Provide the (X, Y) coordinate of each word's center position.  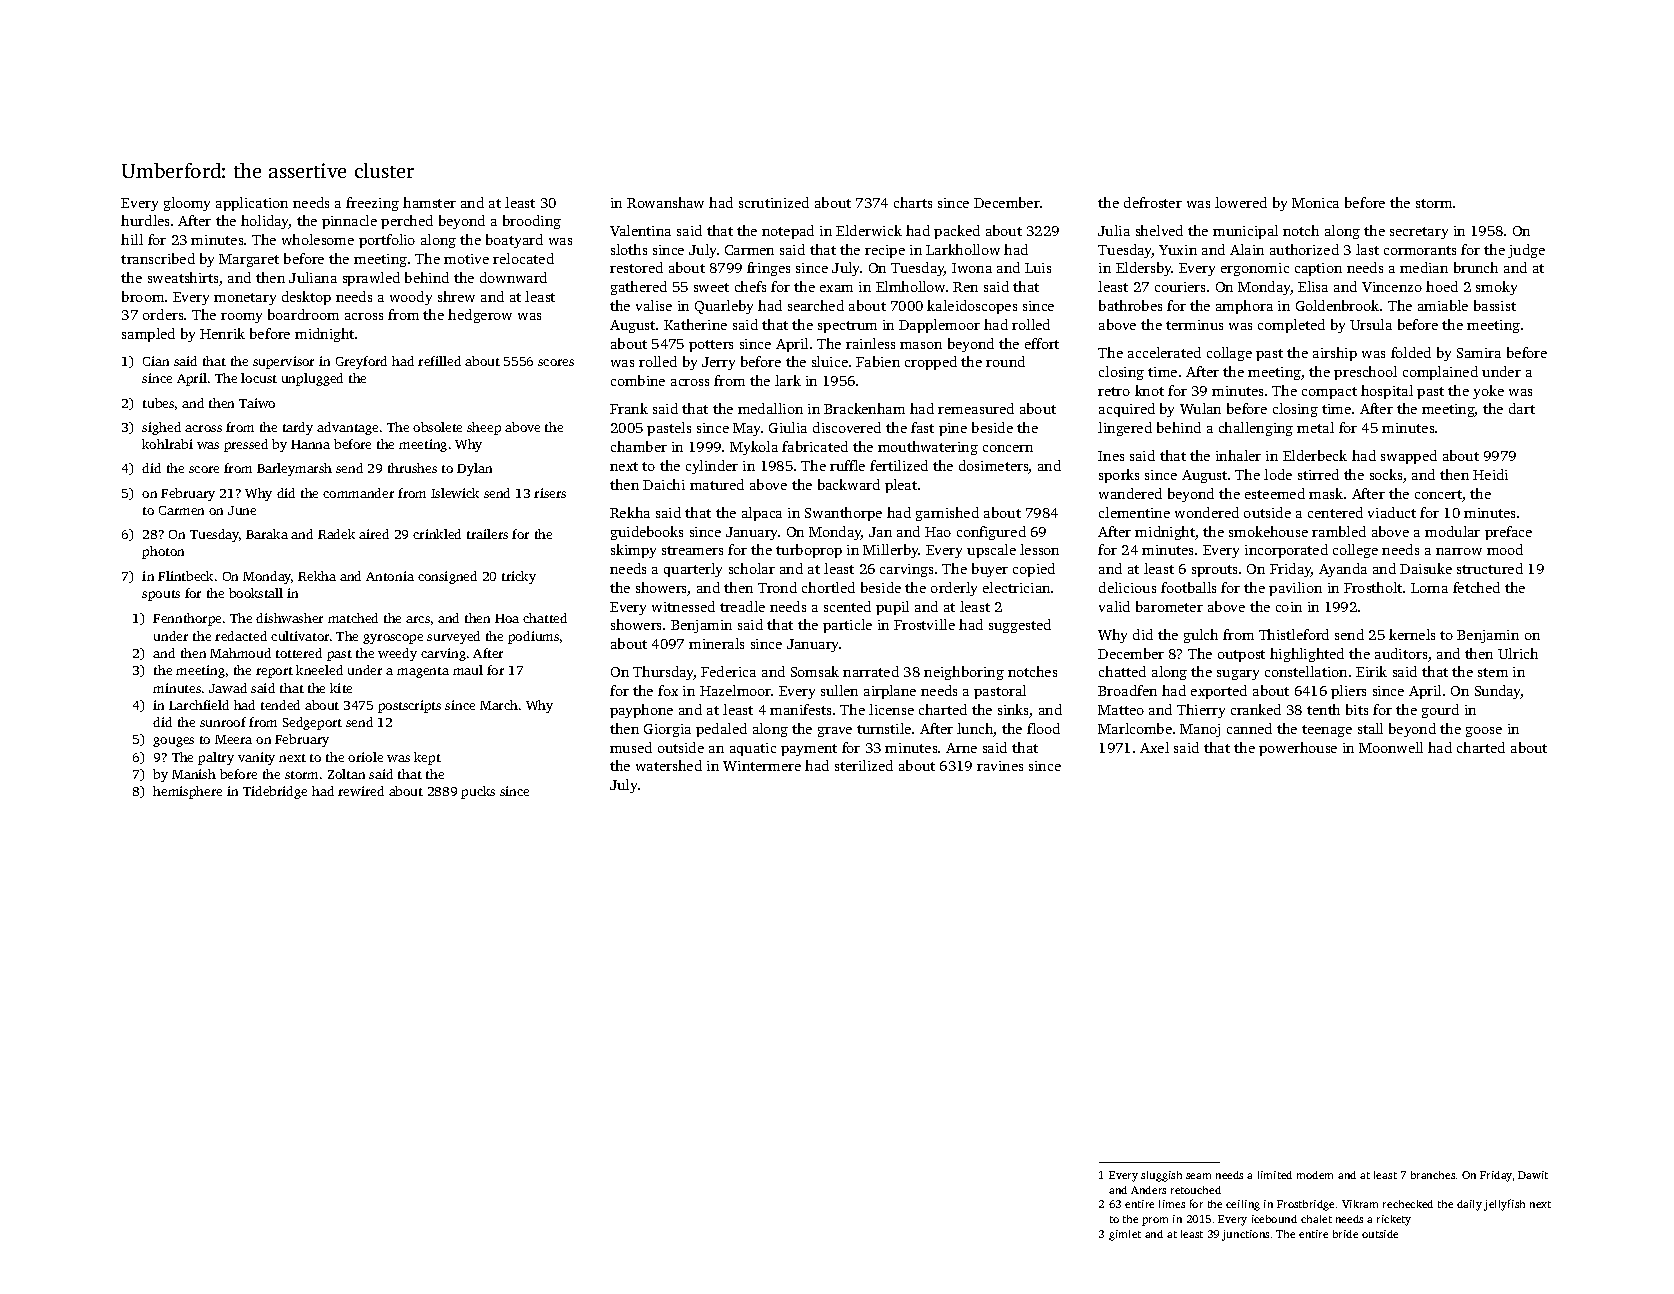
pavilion (1295, 589)
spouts (161, 595)
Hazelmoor (735, 690)
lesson (1039, 549)
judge (1526, 251)
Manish (194, 774)
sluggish (1161, 1176)
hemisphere (187, 792)
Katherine (695, 324)
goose (1484, 732)
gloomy (187, 204)
